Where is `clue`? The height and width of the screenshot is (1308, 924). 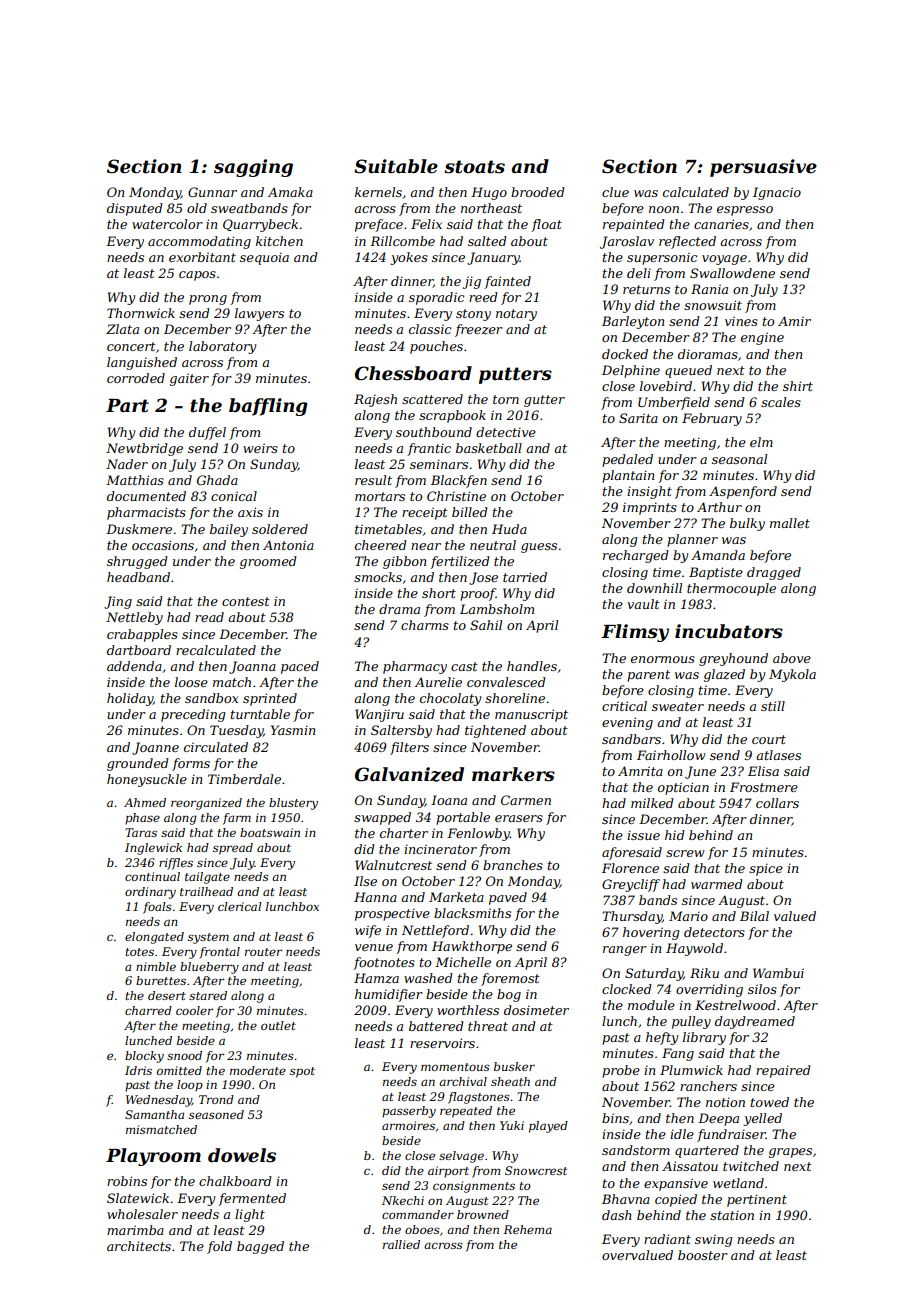 clue is located at coordinates (615, 192).
